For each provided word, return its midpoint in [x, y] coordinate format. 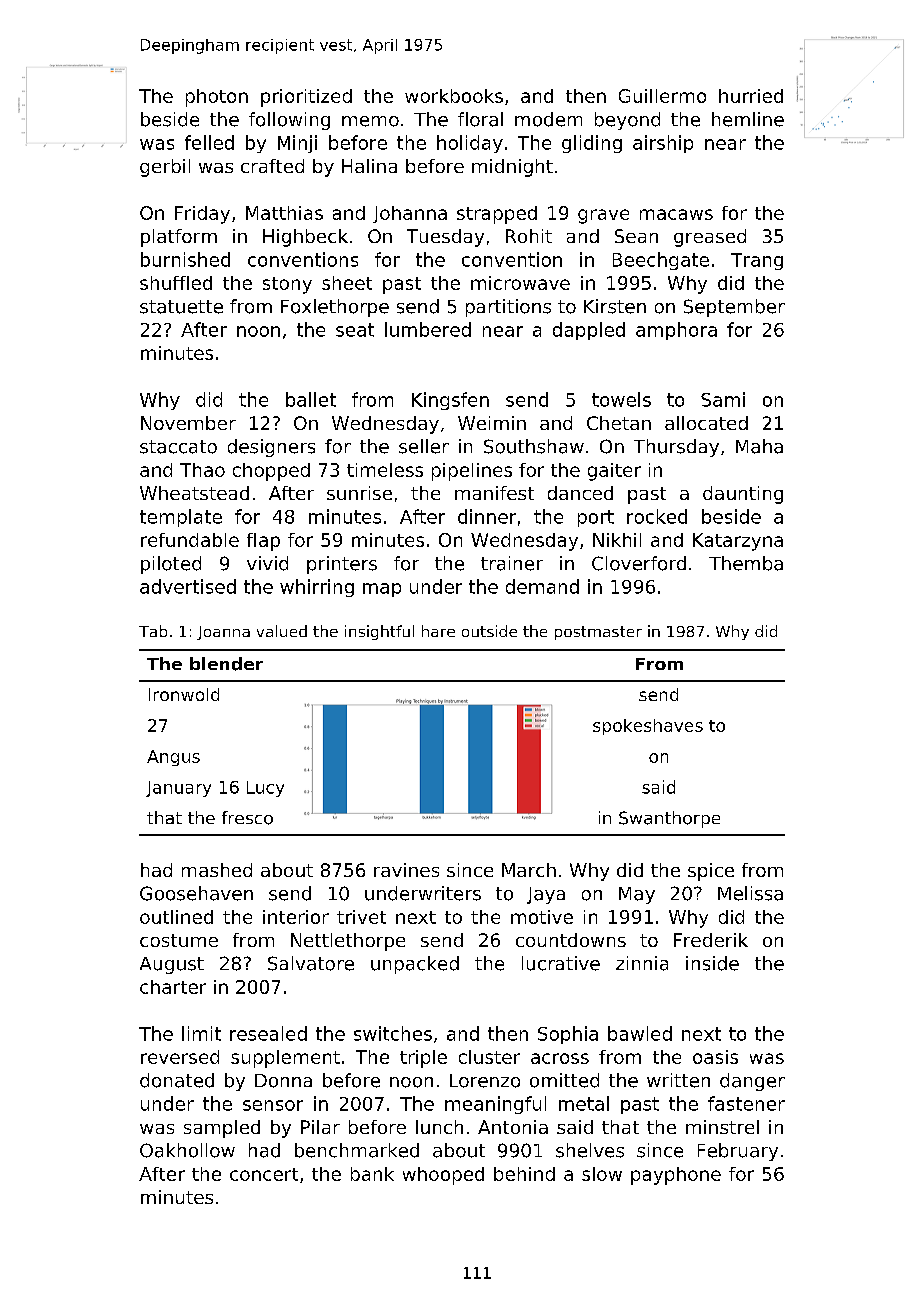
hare [438, 631]
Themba [746, 563]
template [181, 518]
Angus [173, 758]
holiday [470, 144]
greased [710, 238]
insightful [379, 632]
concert [264, 1174]
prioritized [306, 98]
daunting [743, 495]
